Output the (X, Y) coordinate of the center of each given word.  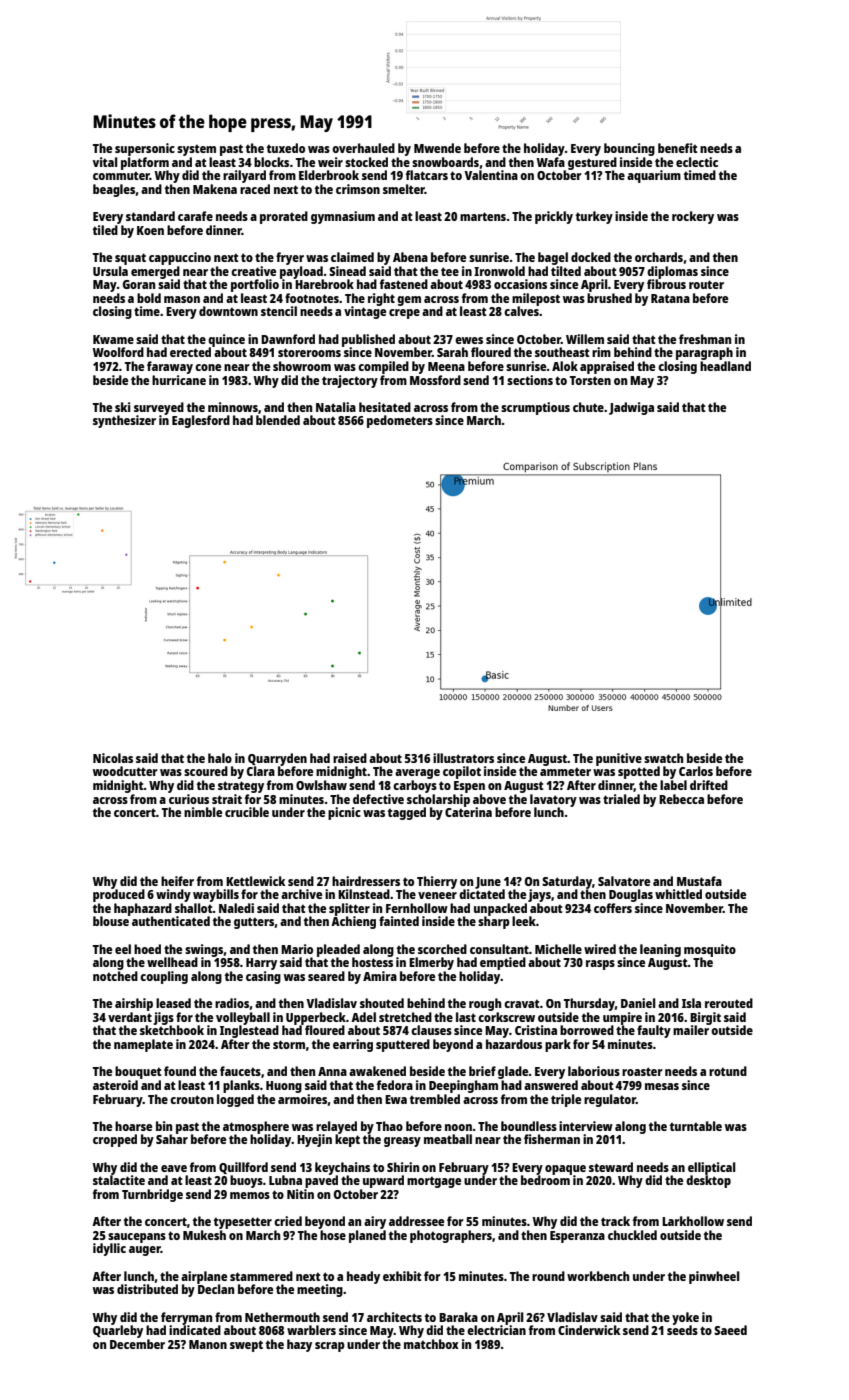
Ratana (670, 298)
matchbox (431, 1344)
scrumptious (535, 408)
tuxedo (286, 148)
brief (482, 1071)
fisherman (552, 1139)
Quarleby (118, 1331)
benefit (677, 148)
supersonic (145, 149)
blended (278, 420)
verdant (130, 1017)
